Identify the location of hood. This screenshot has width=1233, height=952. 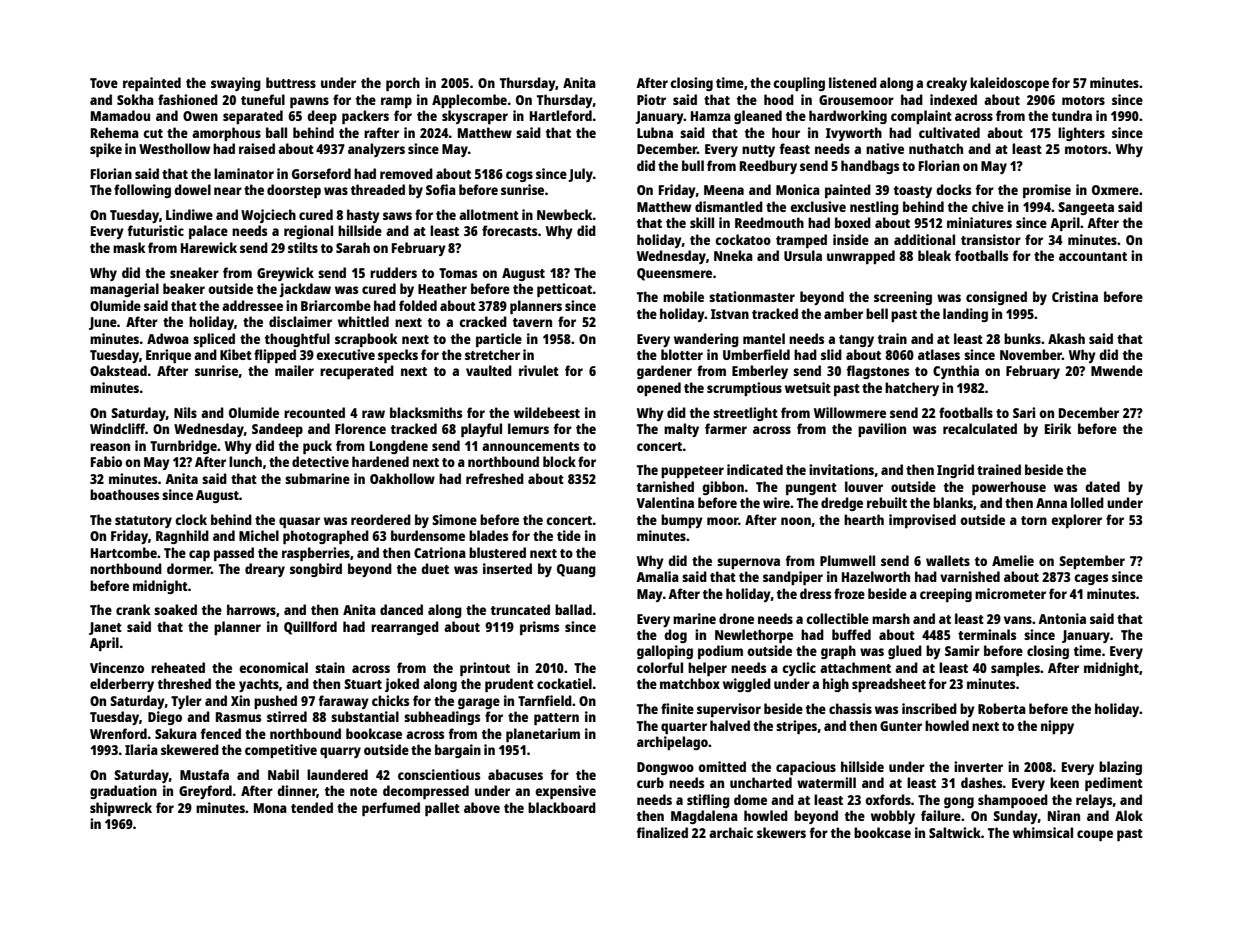
(779, 99).
